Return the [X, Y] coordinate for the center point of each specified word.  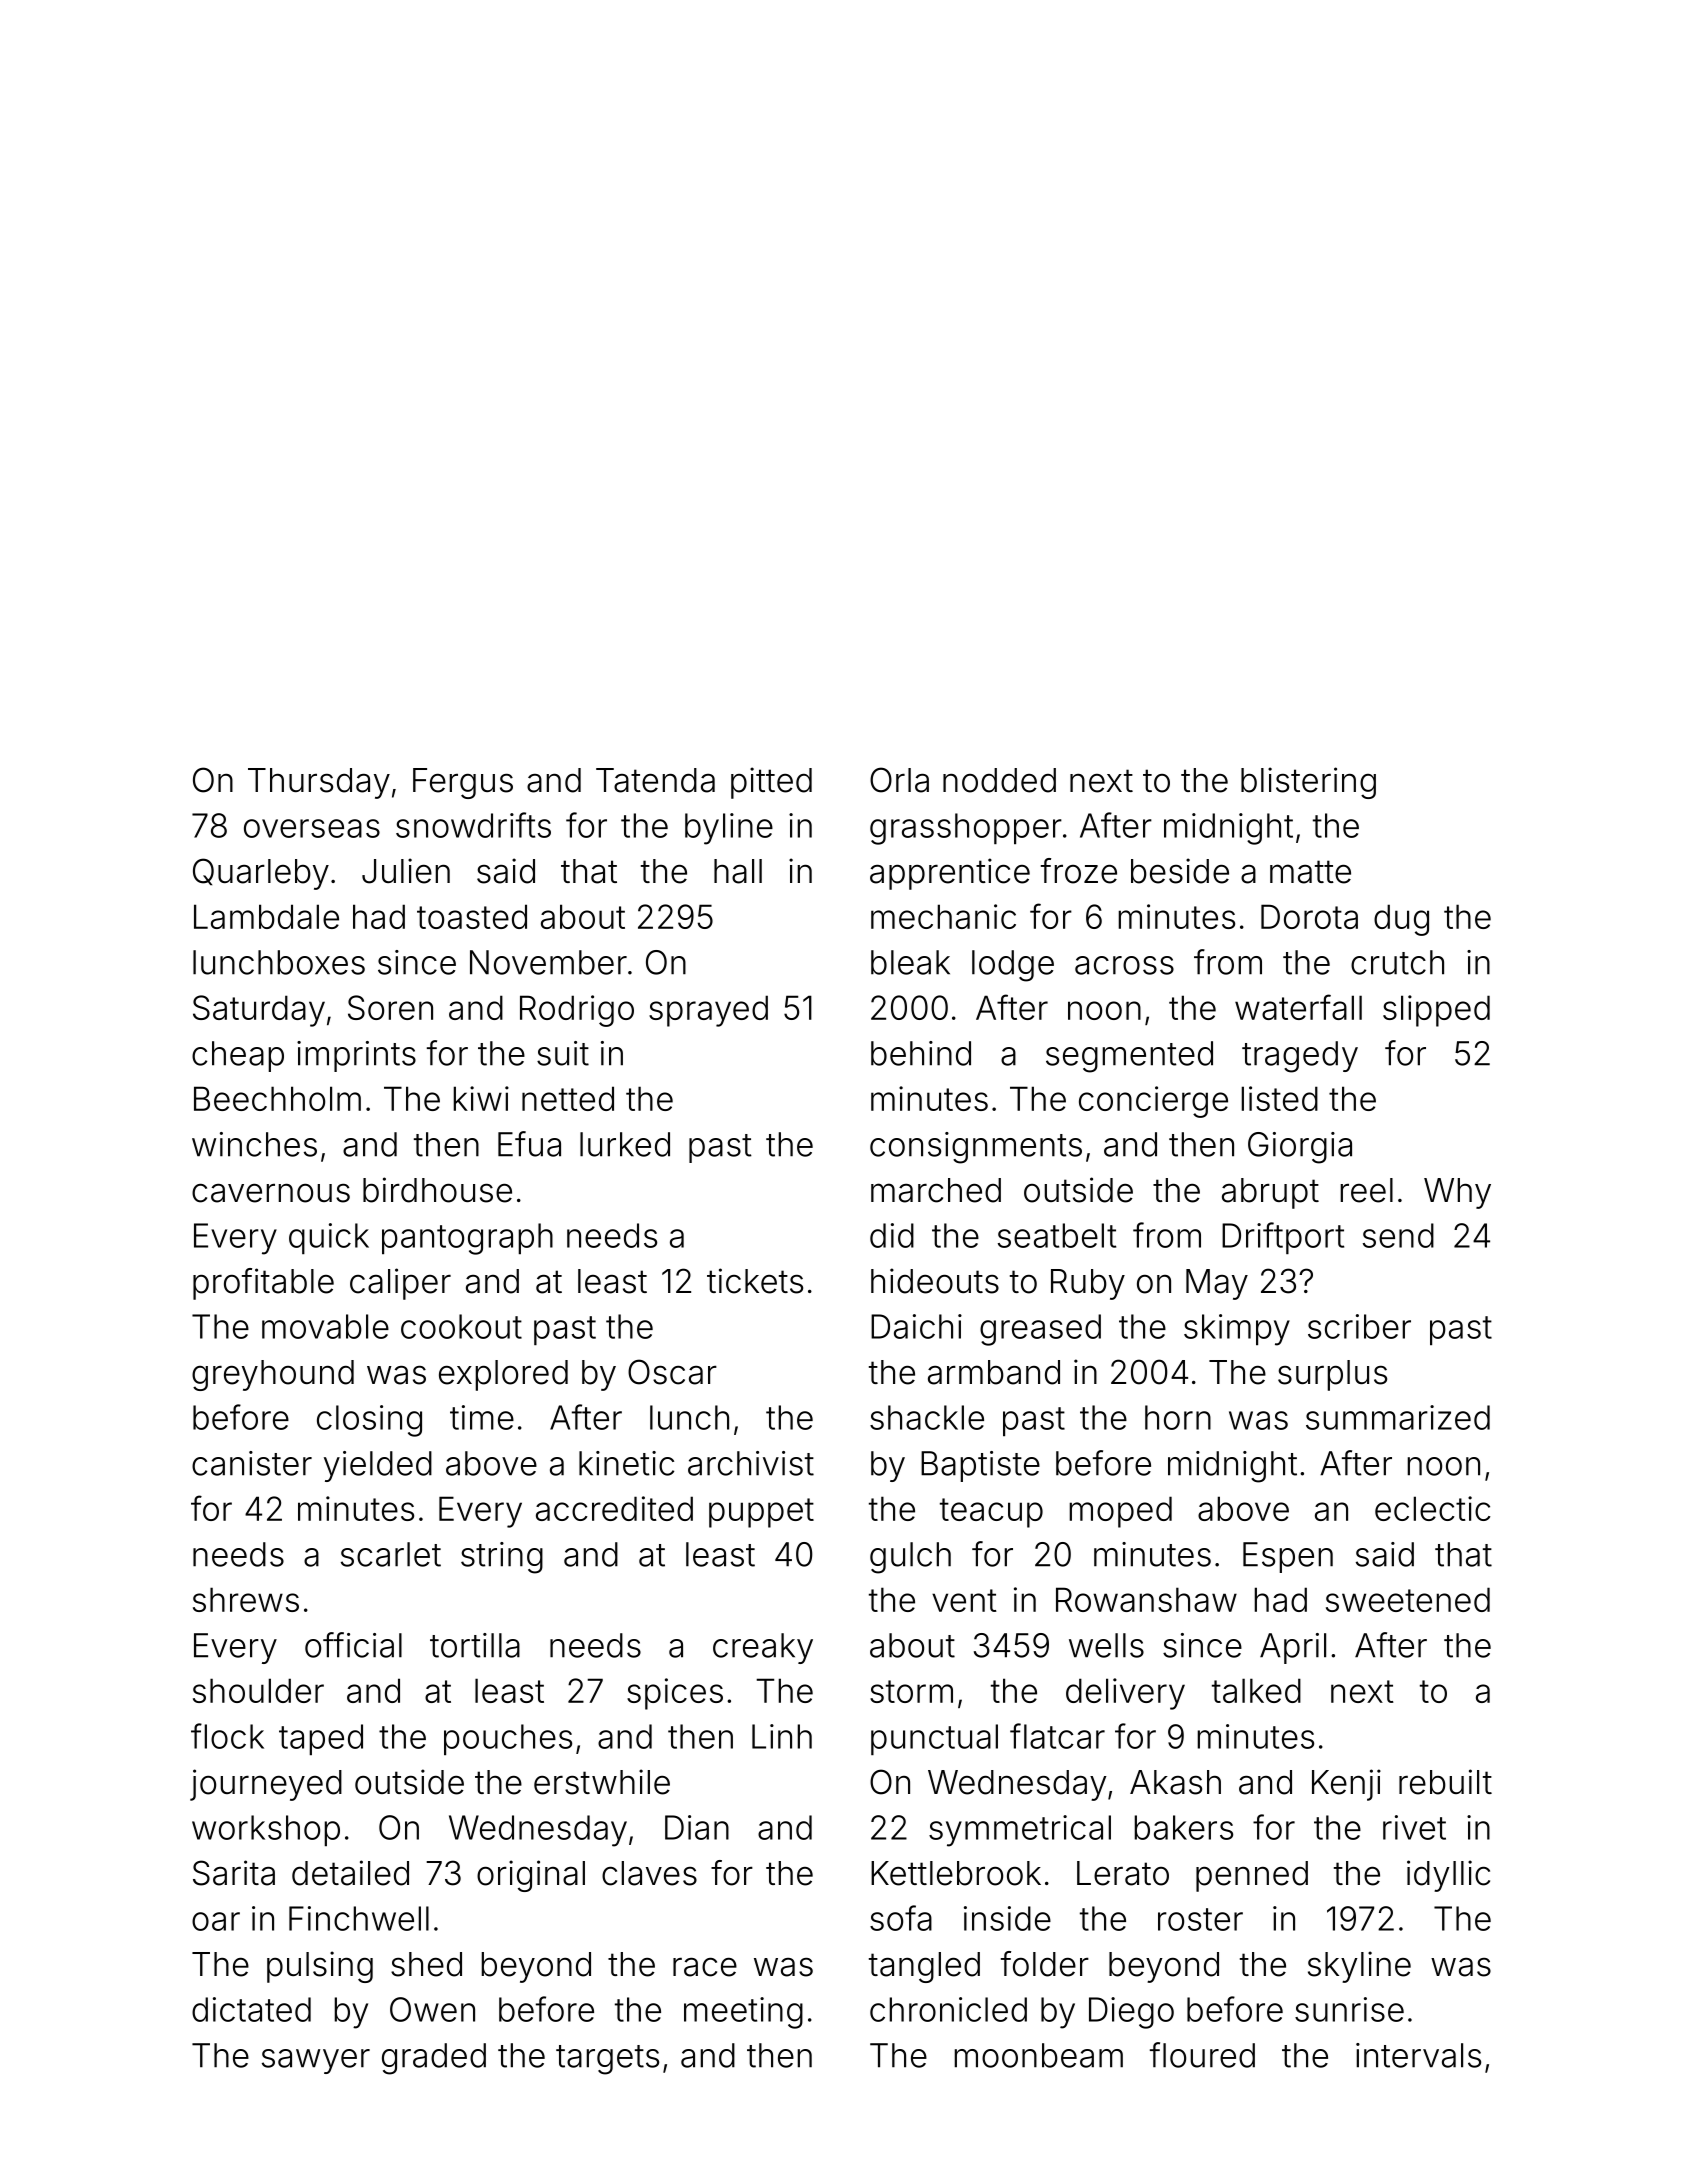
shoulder [258, 1690]
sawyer [316, 2061]
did [892, 1235]
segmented [1129, 1057]
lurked [625, 1144]
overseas [312, 828]
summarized [1398, 1417]
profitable [263, 1284]
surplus [1332, 1375]
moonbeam [1038, 2055]
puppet [761, 1513]
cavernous [271, 1193]
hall [738, 871]
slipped [1436, 1011]
